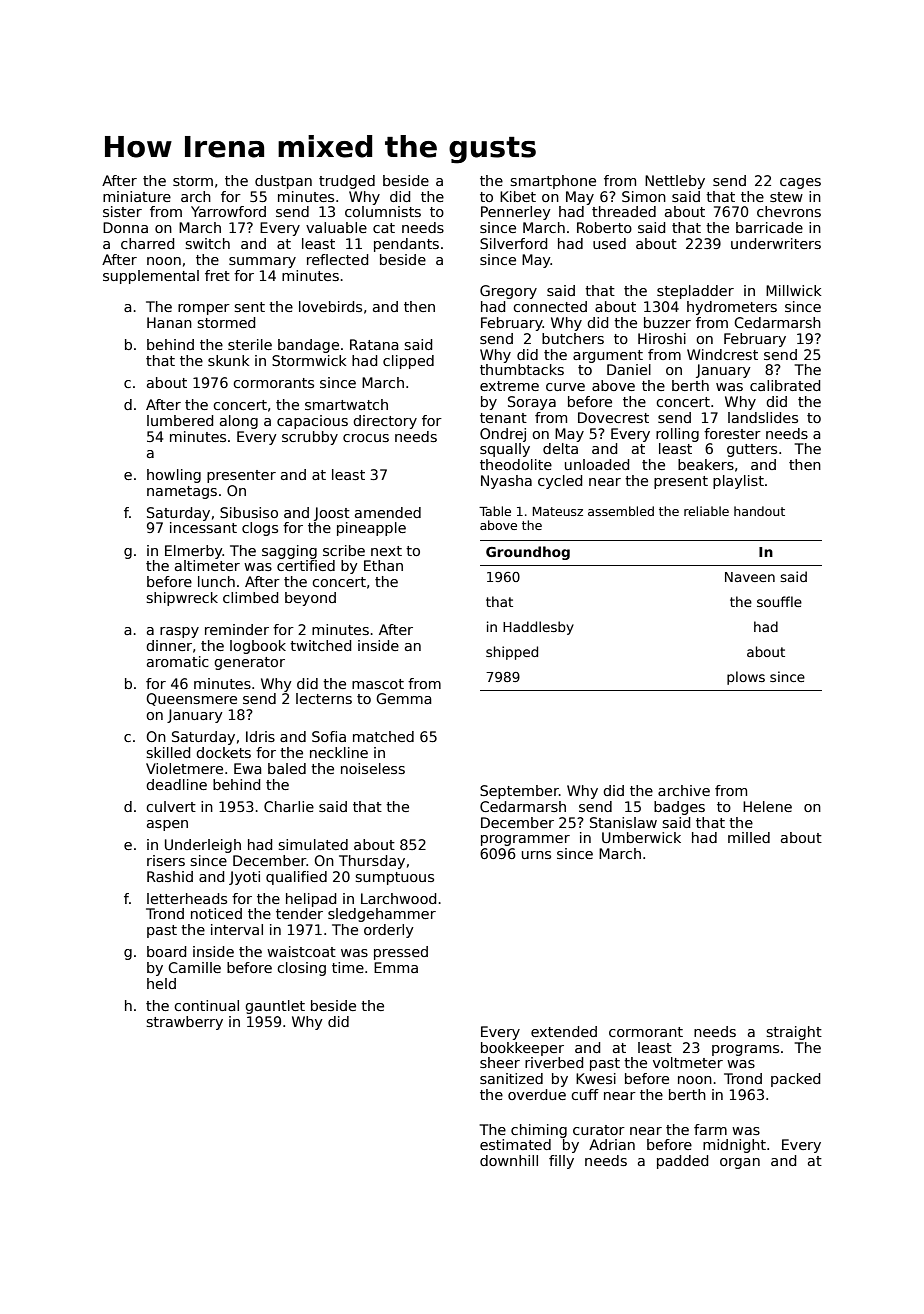 The width and height of the screenshot is (924, 1314). Describe the element at coordinates (750, 577) in the screenshot. I see `Naveen` at that location.
